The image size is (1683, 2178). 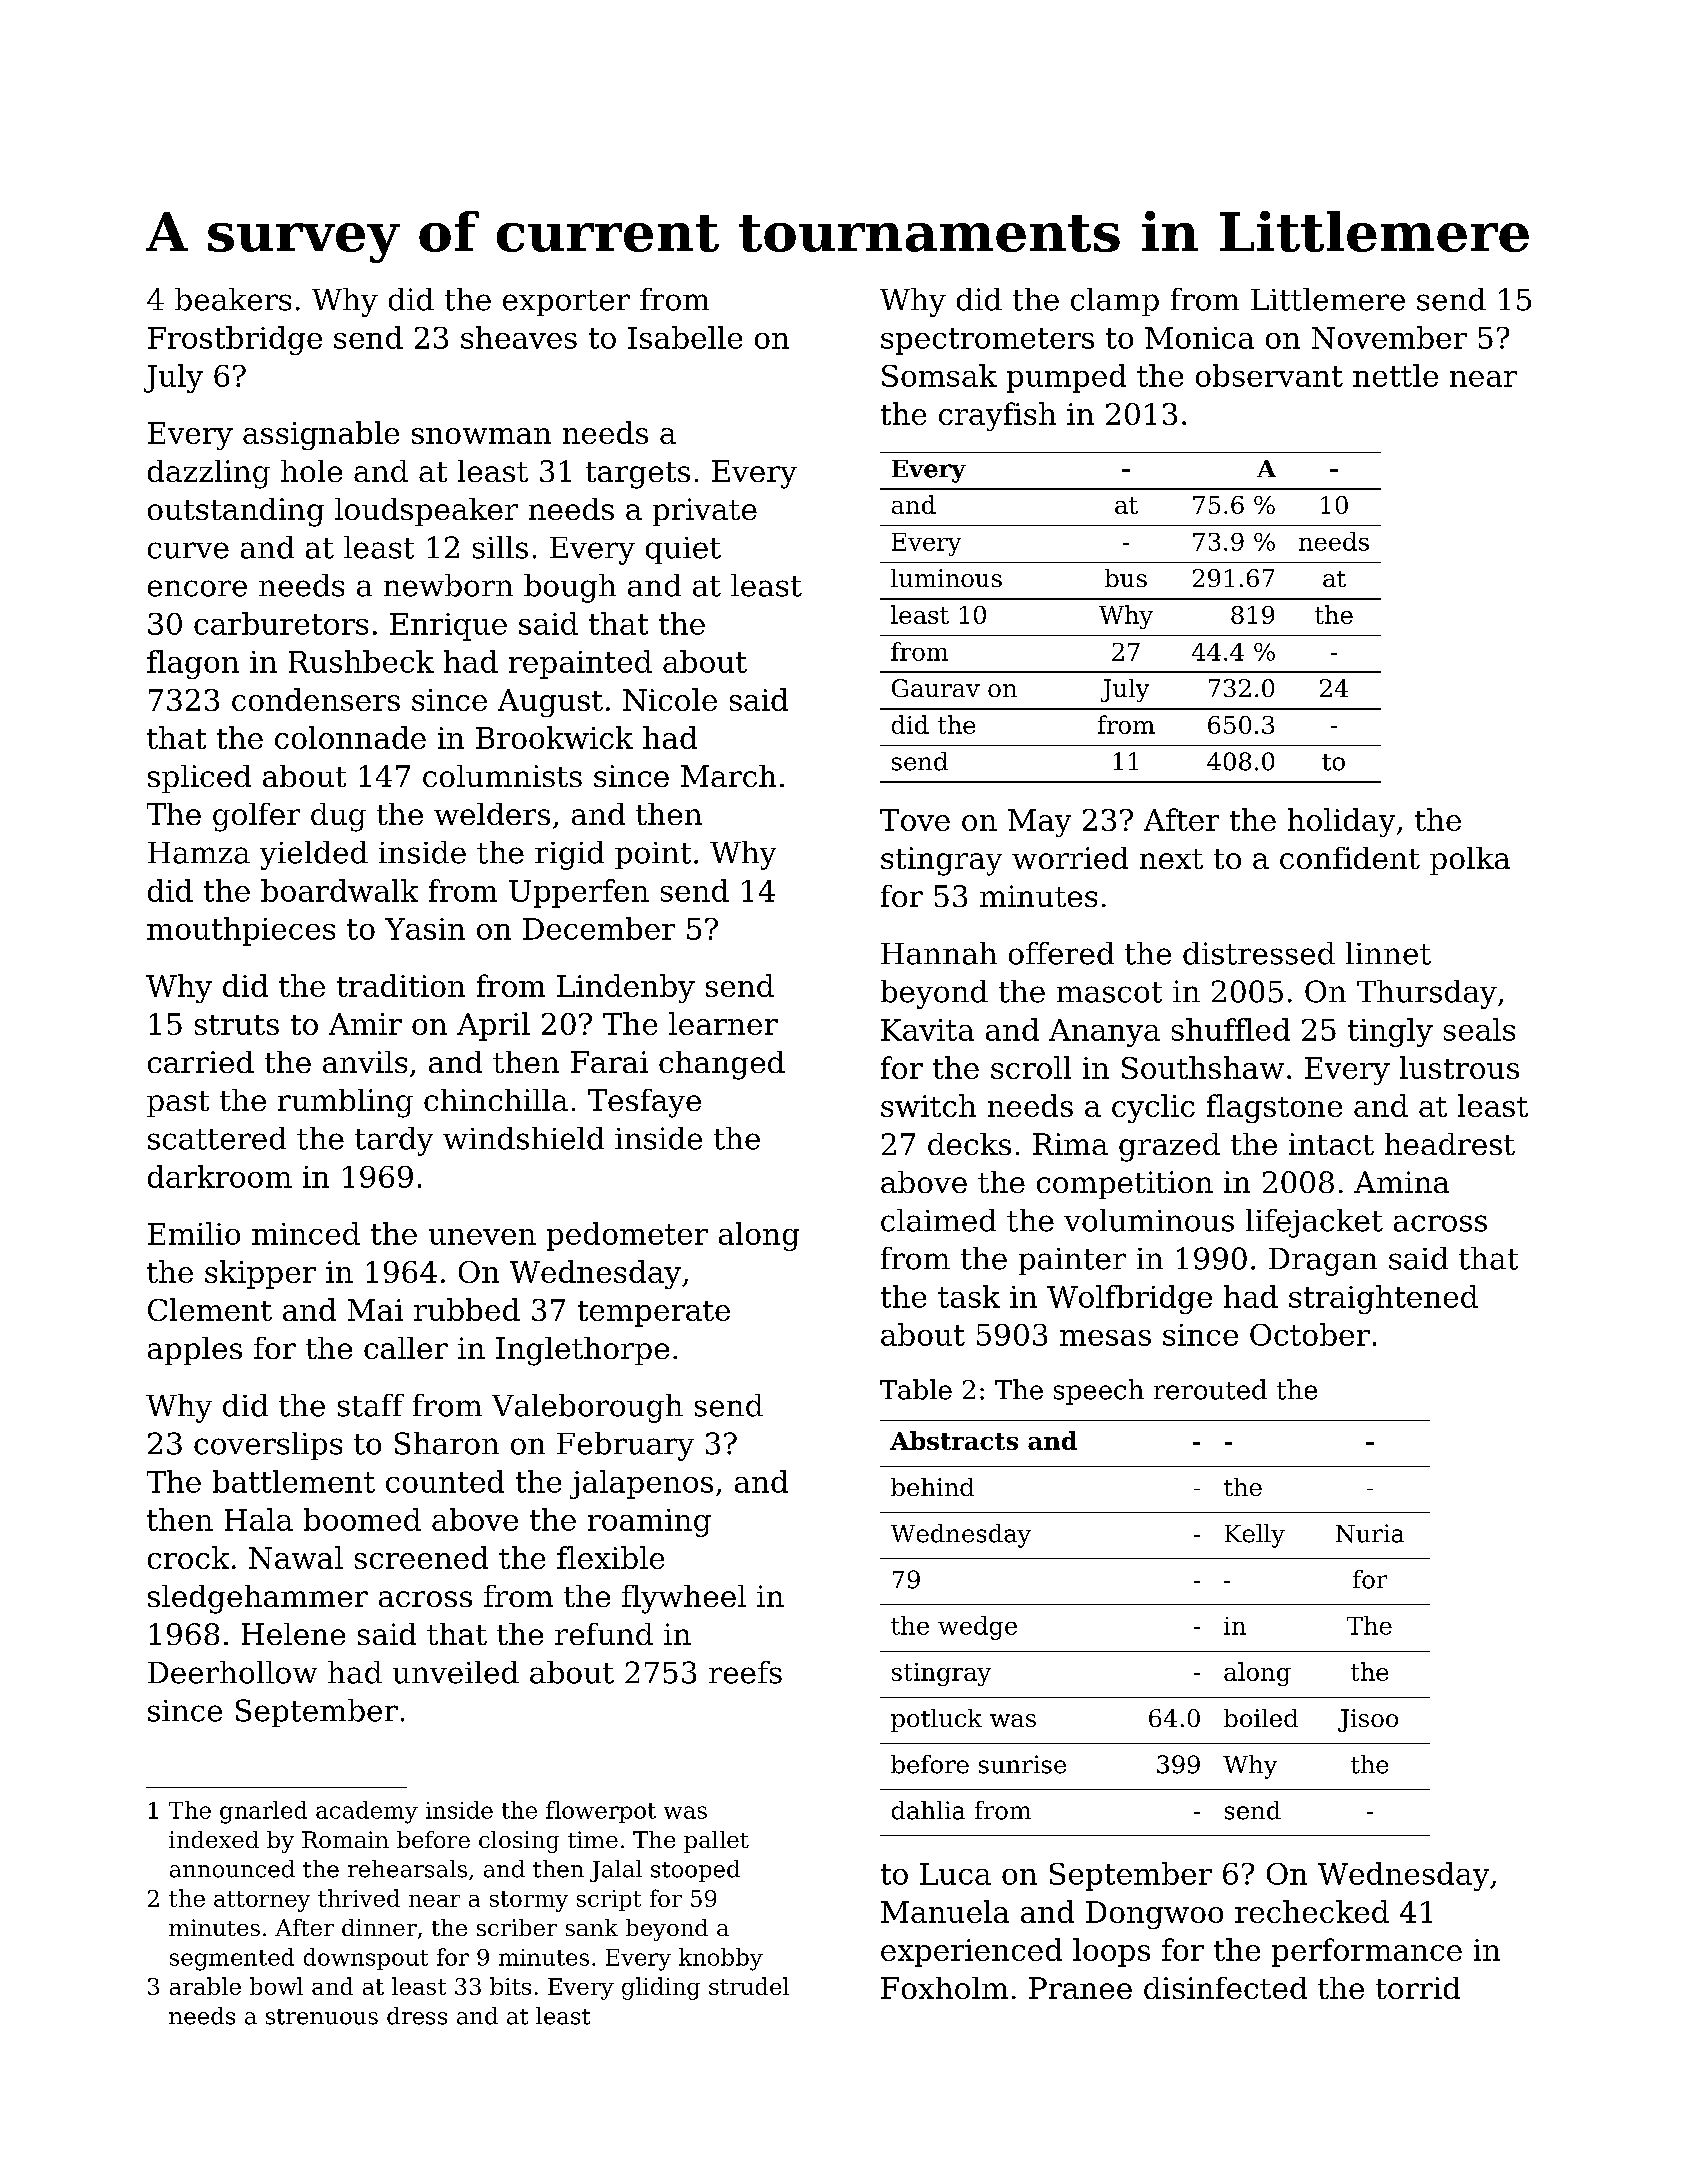 What do you see at coordinates (936, 688) in the image?
I see `Gaurav` at bounding box center [936, 688].
